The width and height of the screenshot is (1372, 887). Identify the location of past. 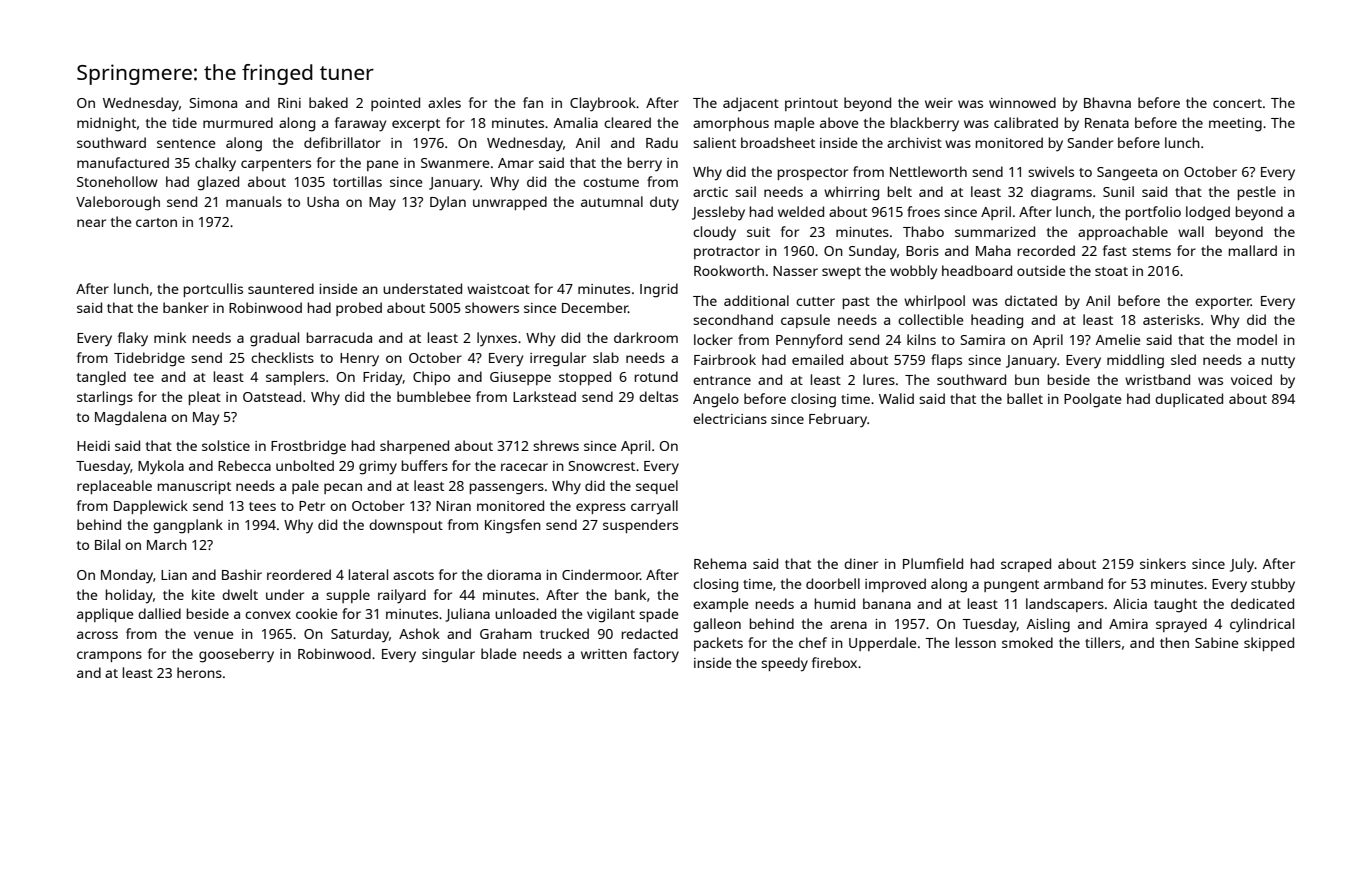
(856, 303).
